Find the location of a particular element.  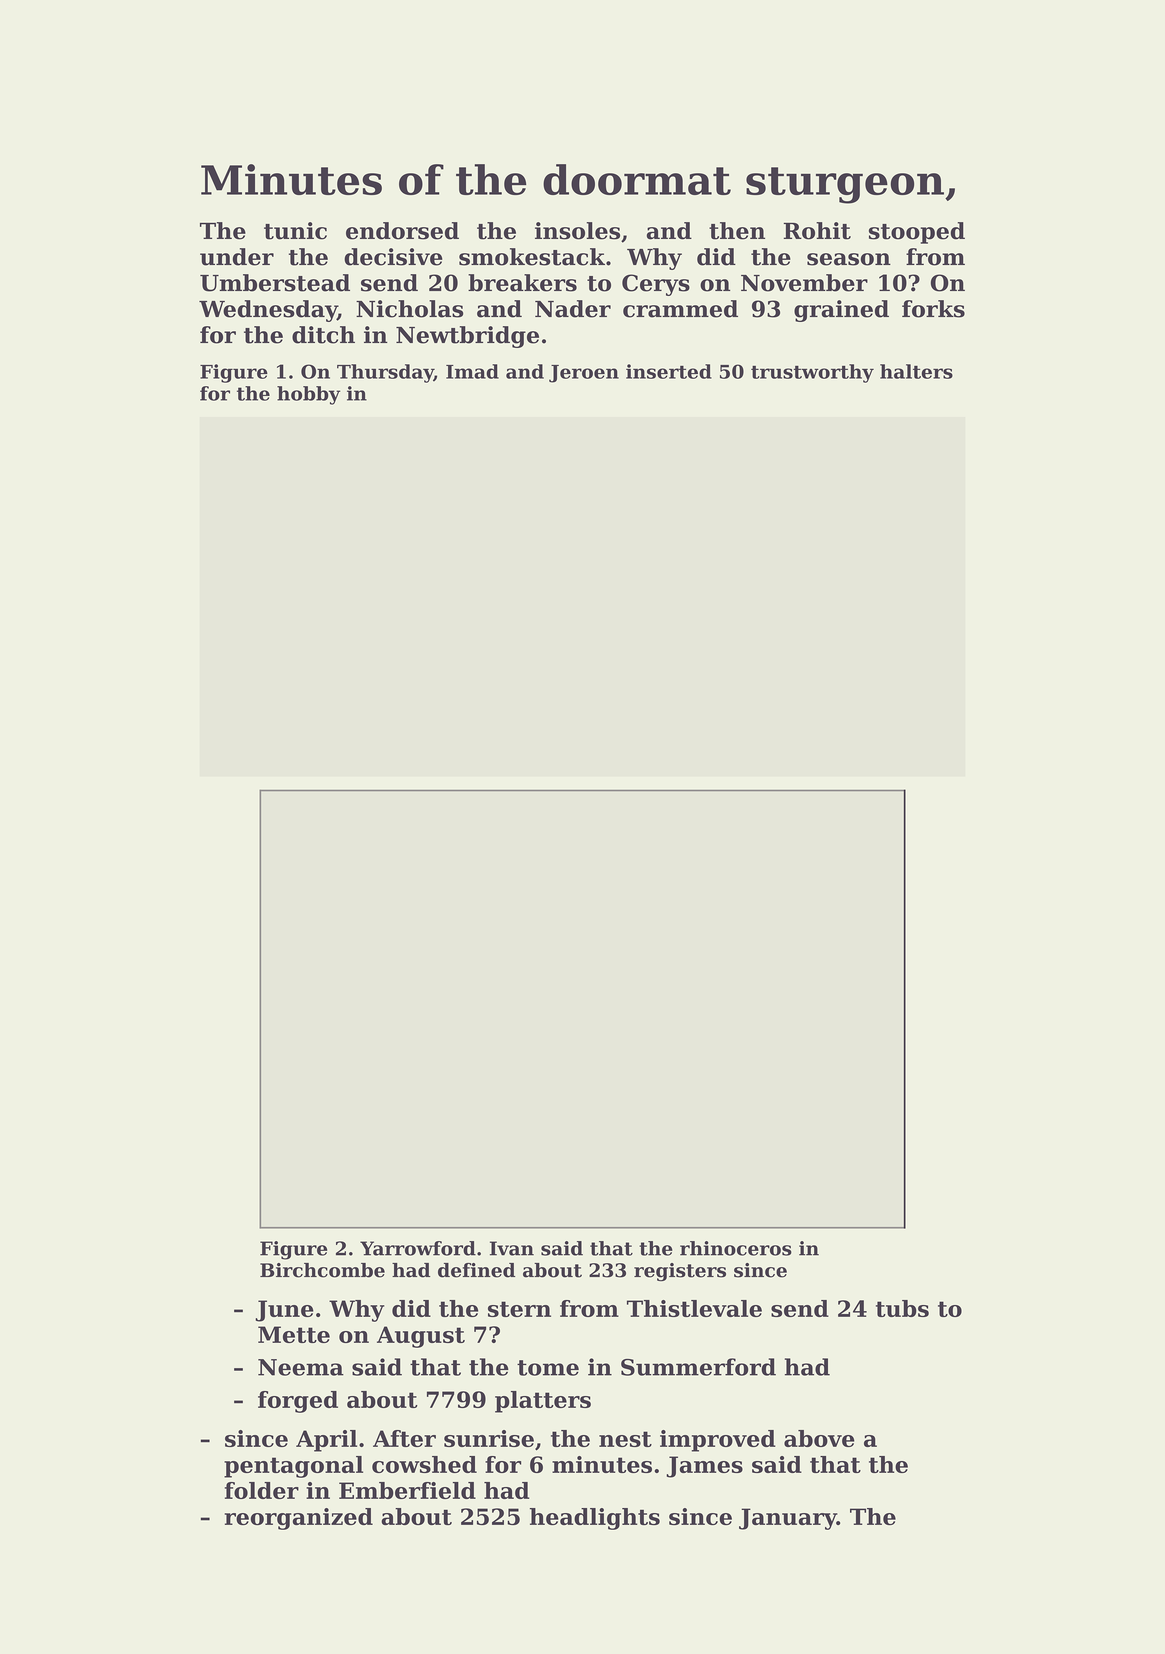

Thistlevale is located at coordinates (694, 1308).
